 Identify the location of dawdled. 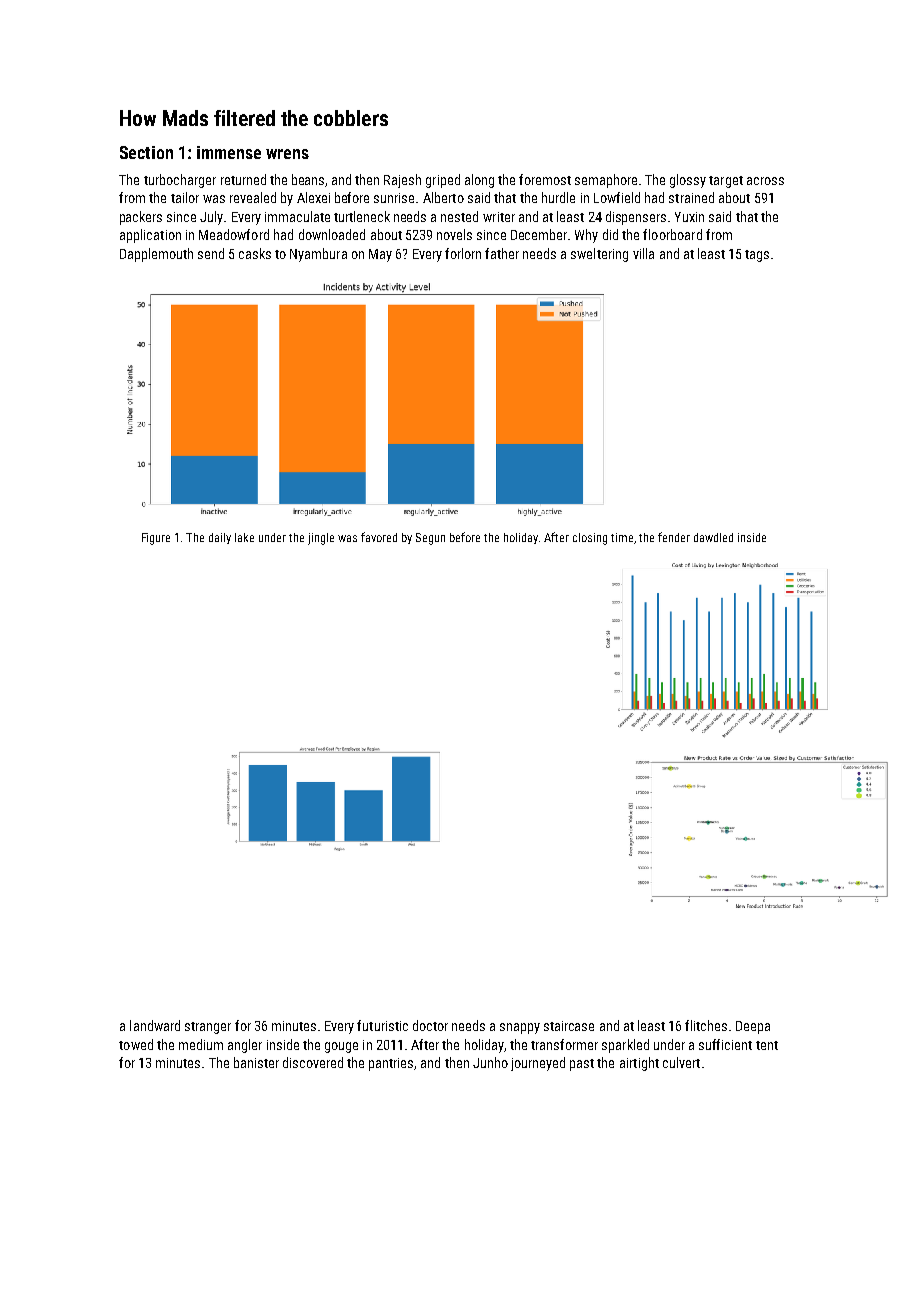
(713, 537).
